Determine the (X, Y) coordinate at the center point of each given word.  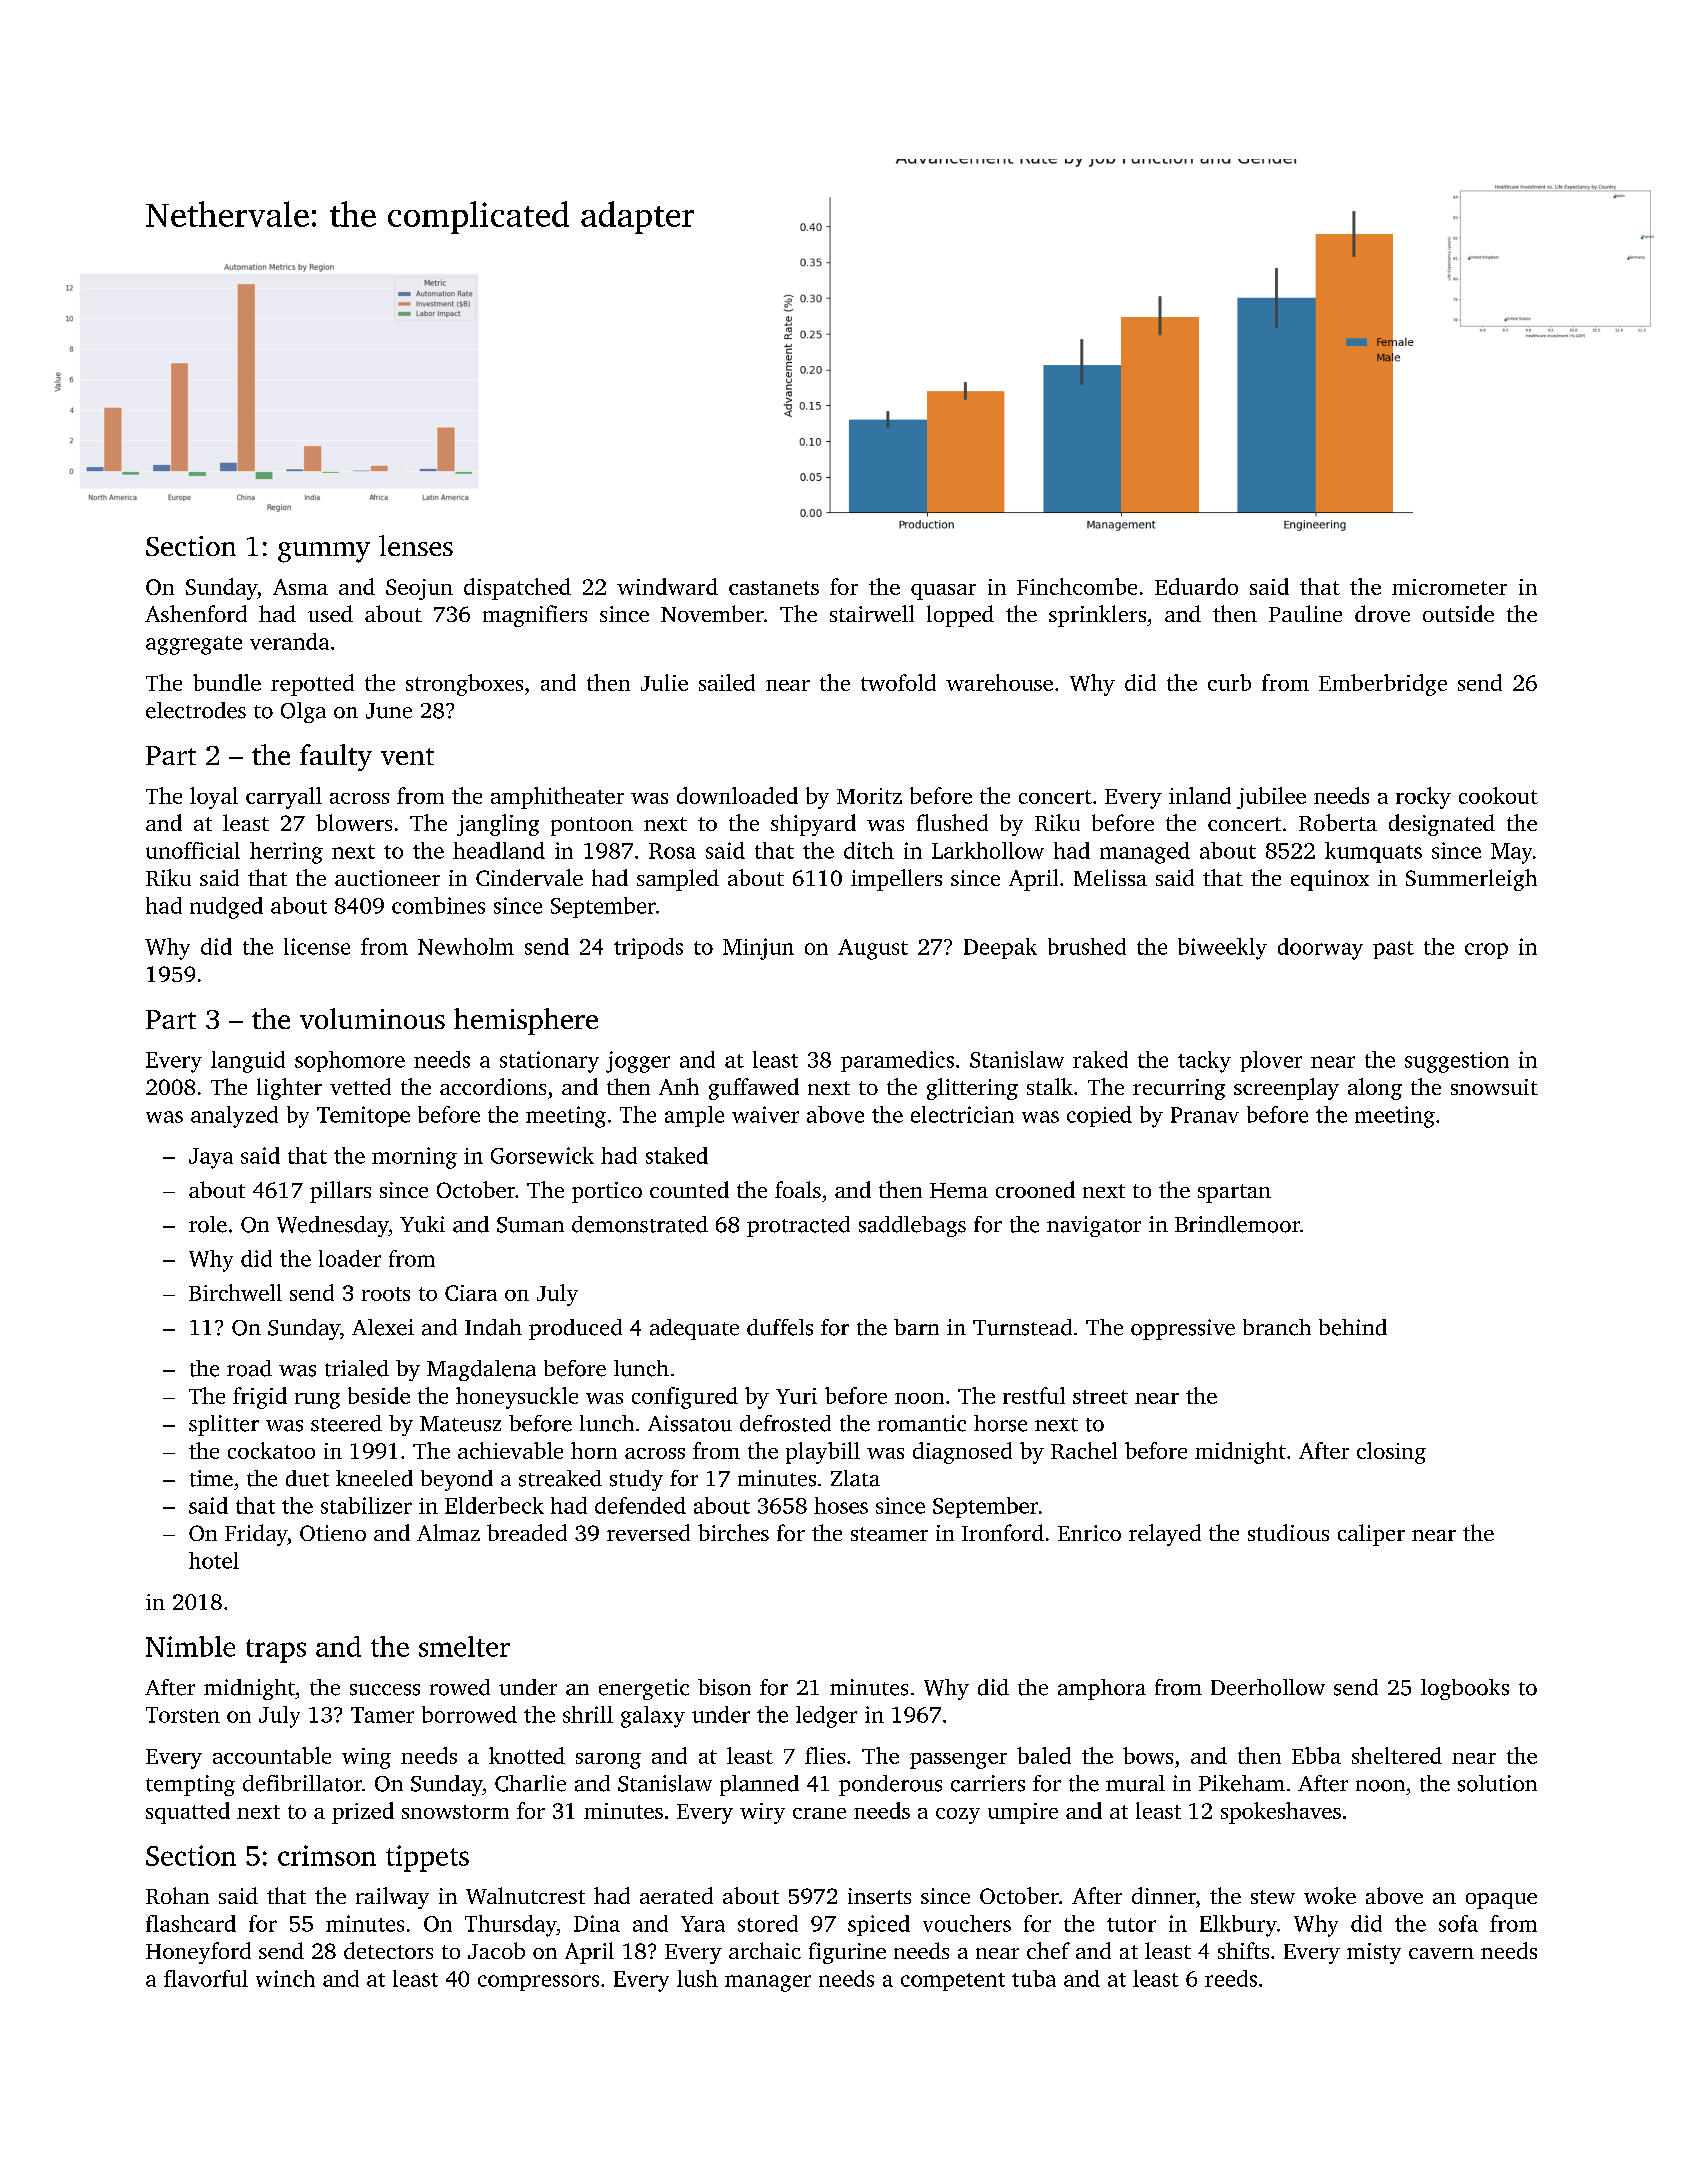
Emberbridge (1383, 685)
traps (276, 1651)
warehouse (999, 682)
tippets (427, 1858)
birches (733, 1532)
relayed (1165, 1535)
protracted (798, 1226)
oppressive (1183, 1329)
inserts (879, 1896)
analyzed (234, 1117)
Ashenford (196, 613)
